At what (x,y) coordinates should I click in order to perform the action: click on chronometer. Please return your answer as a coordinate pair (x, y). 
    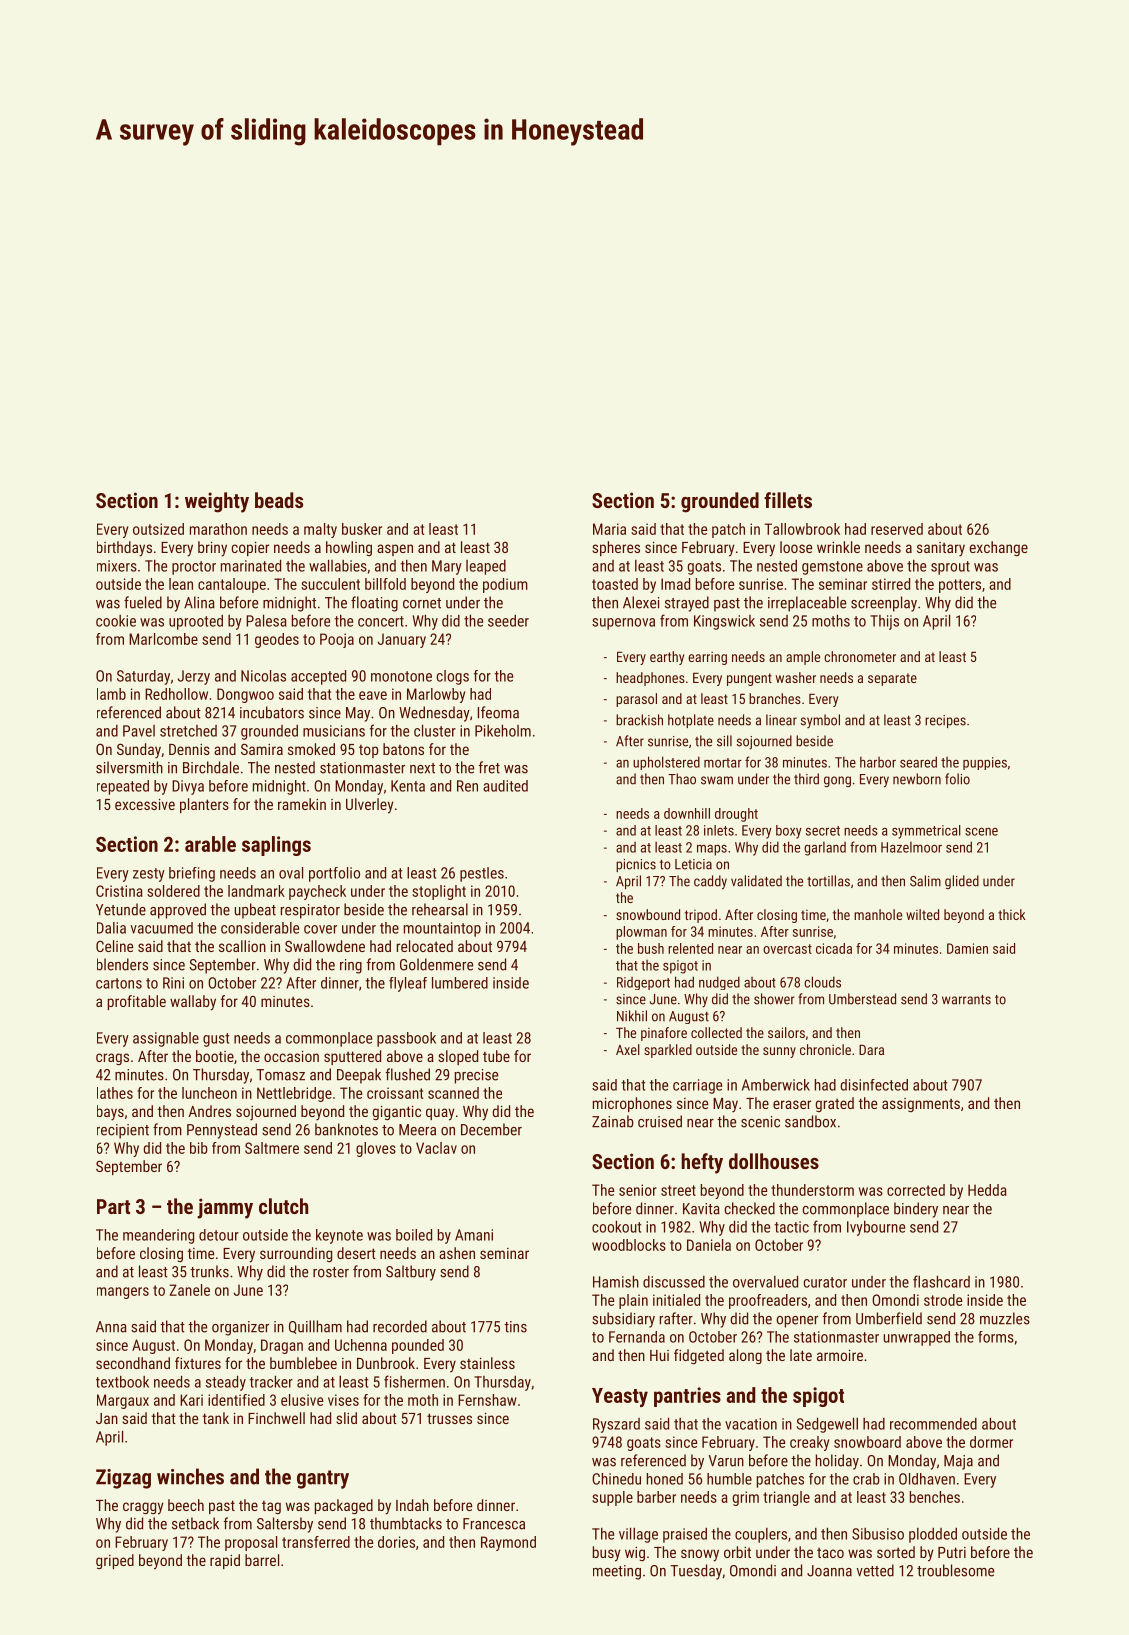
    Looking at the image, I should click on (860, 656).
